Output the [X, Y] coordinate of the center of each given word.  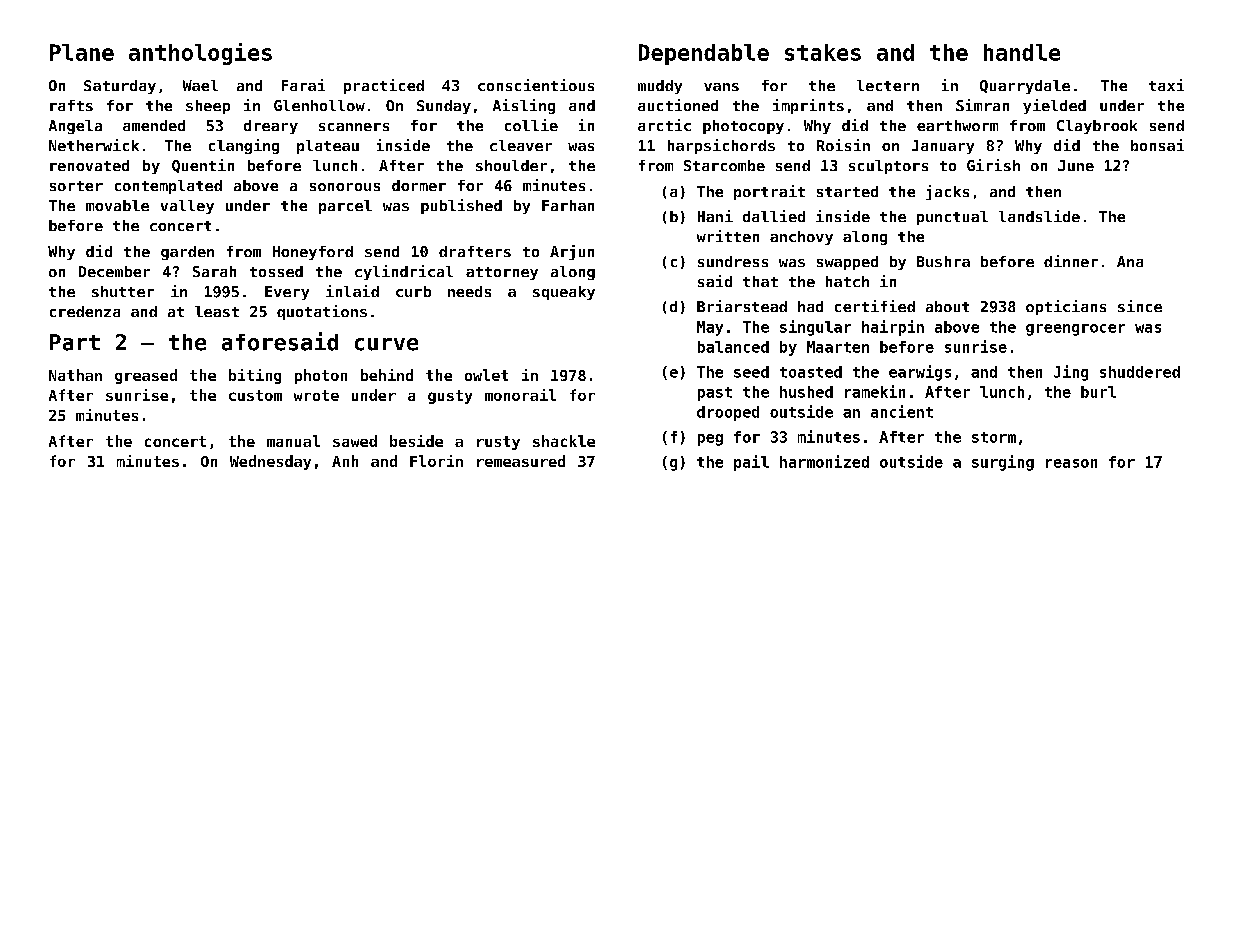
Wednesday [270, 462]
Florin [436, 461]
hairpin [893, 328]
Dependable [704, 54]
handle [1022, 52]
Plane [82, 52]
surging [1003, 463]
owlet [486, 375]
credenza [85, 311]
